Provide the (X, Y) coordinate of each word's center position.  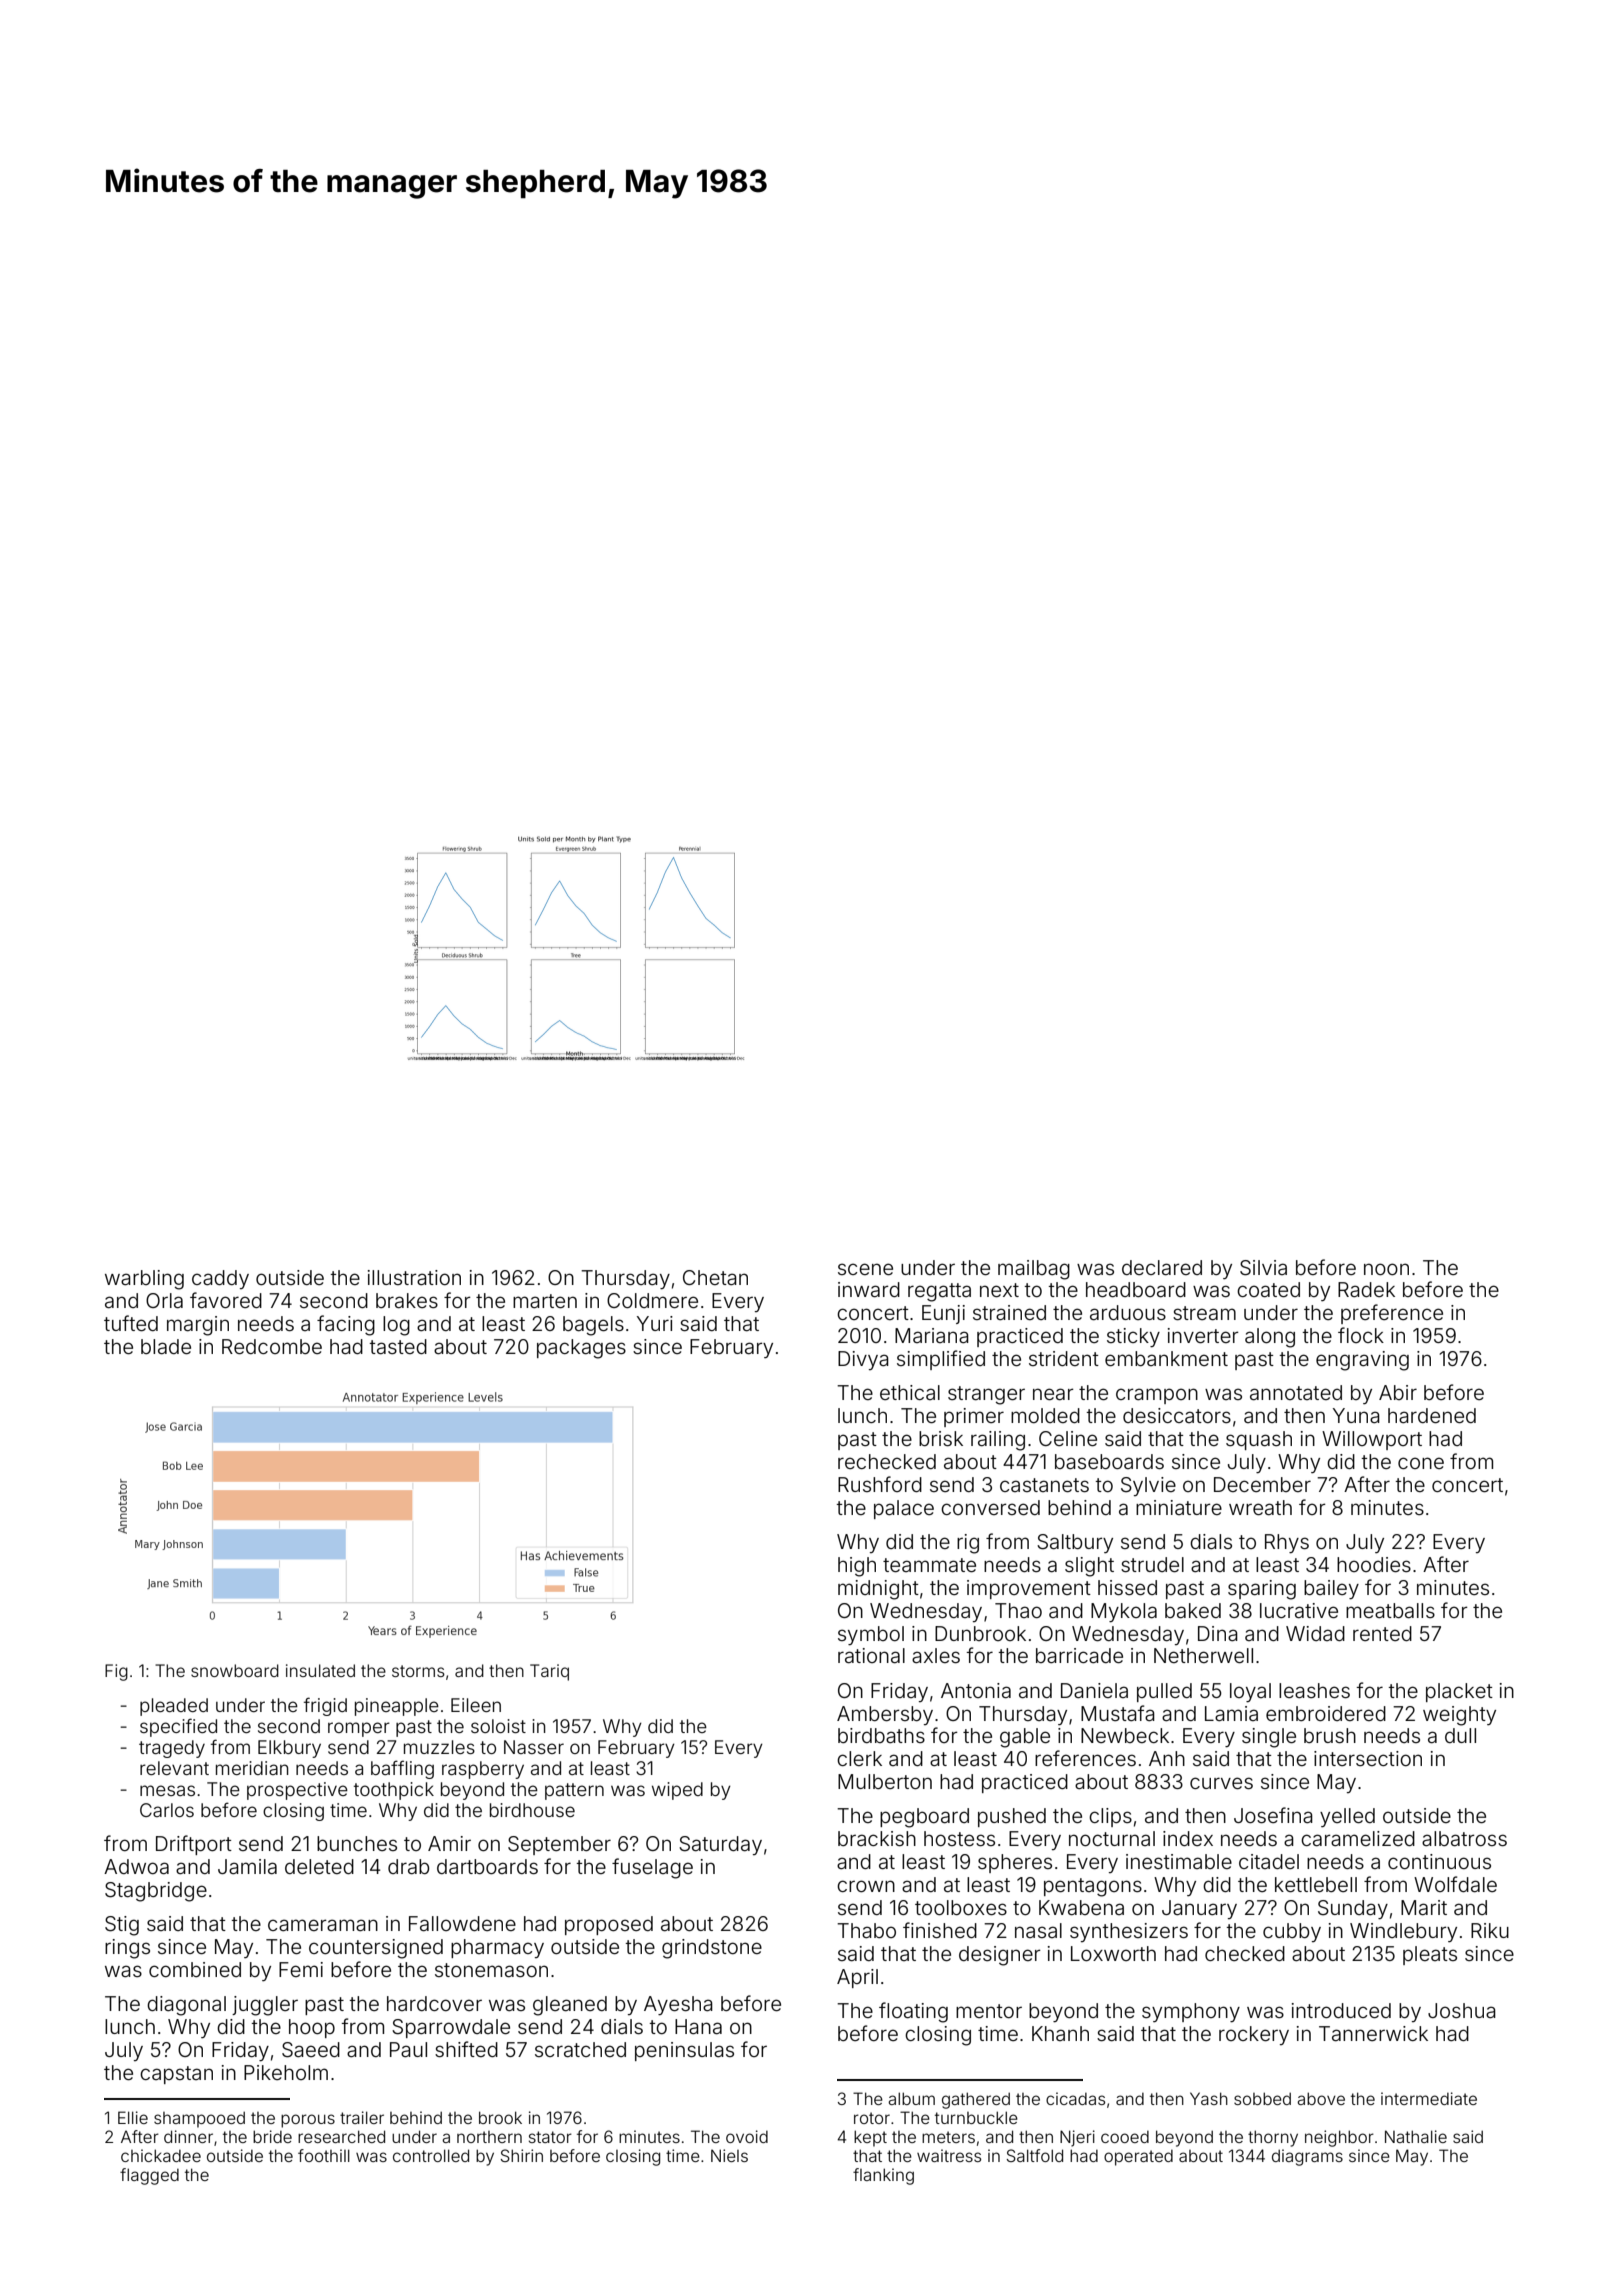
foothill (324, 2155)
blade (166, 1346)
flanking (883, 2176)
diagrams (1307, 2157)
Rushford (880, 1484)
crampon (1157, 1396)
